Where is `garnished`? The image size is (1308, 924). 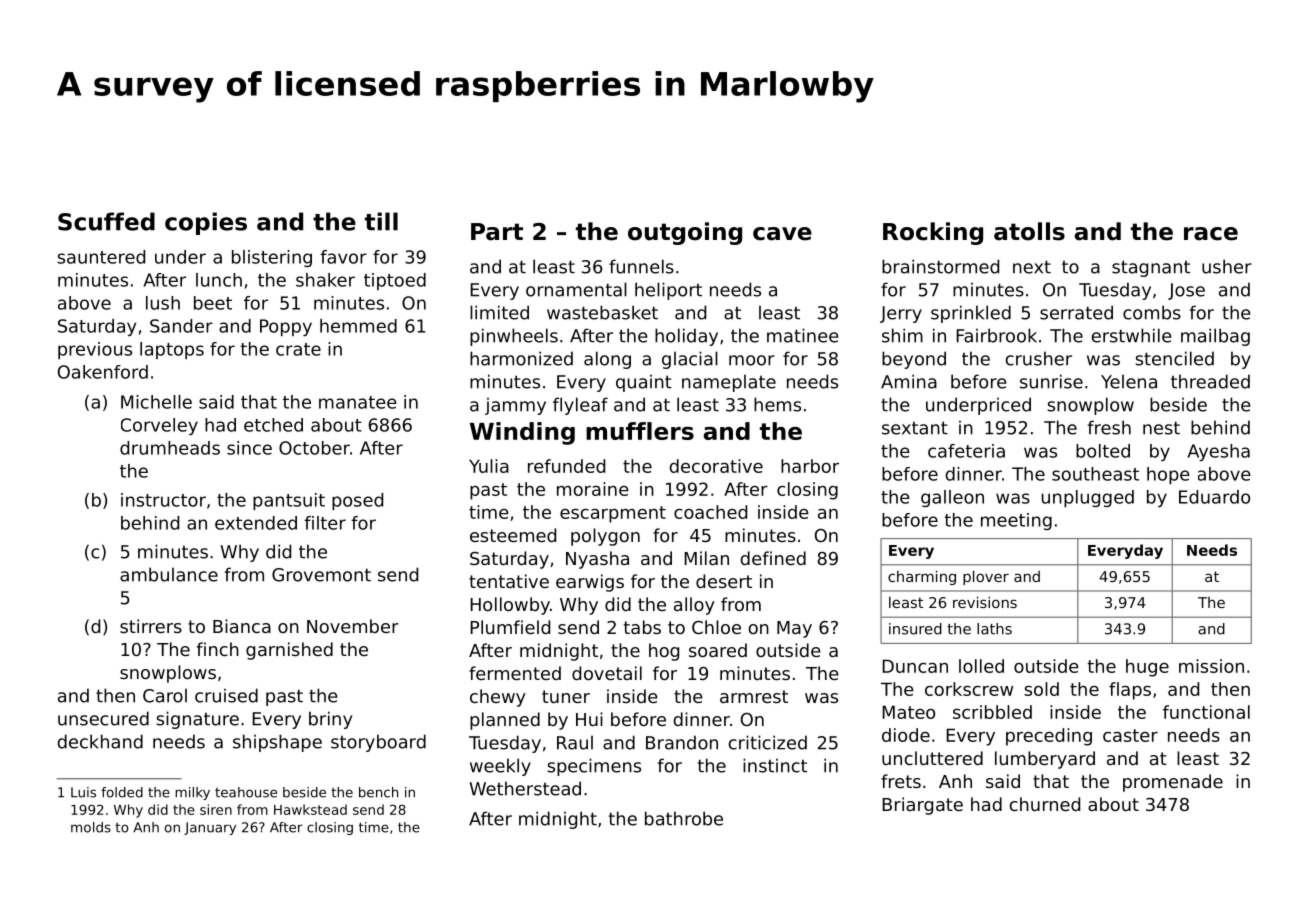
garnished is located at coordinates (289, 651).
